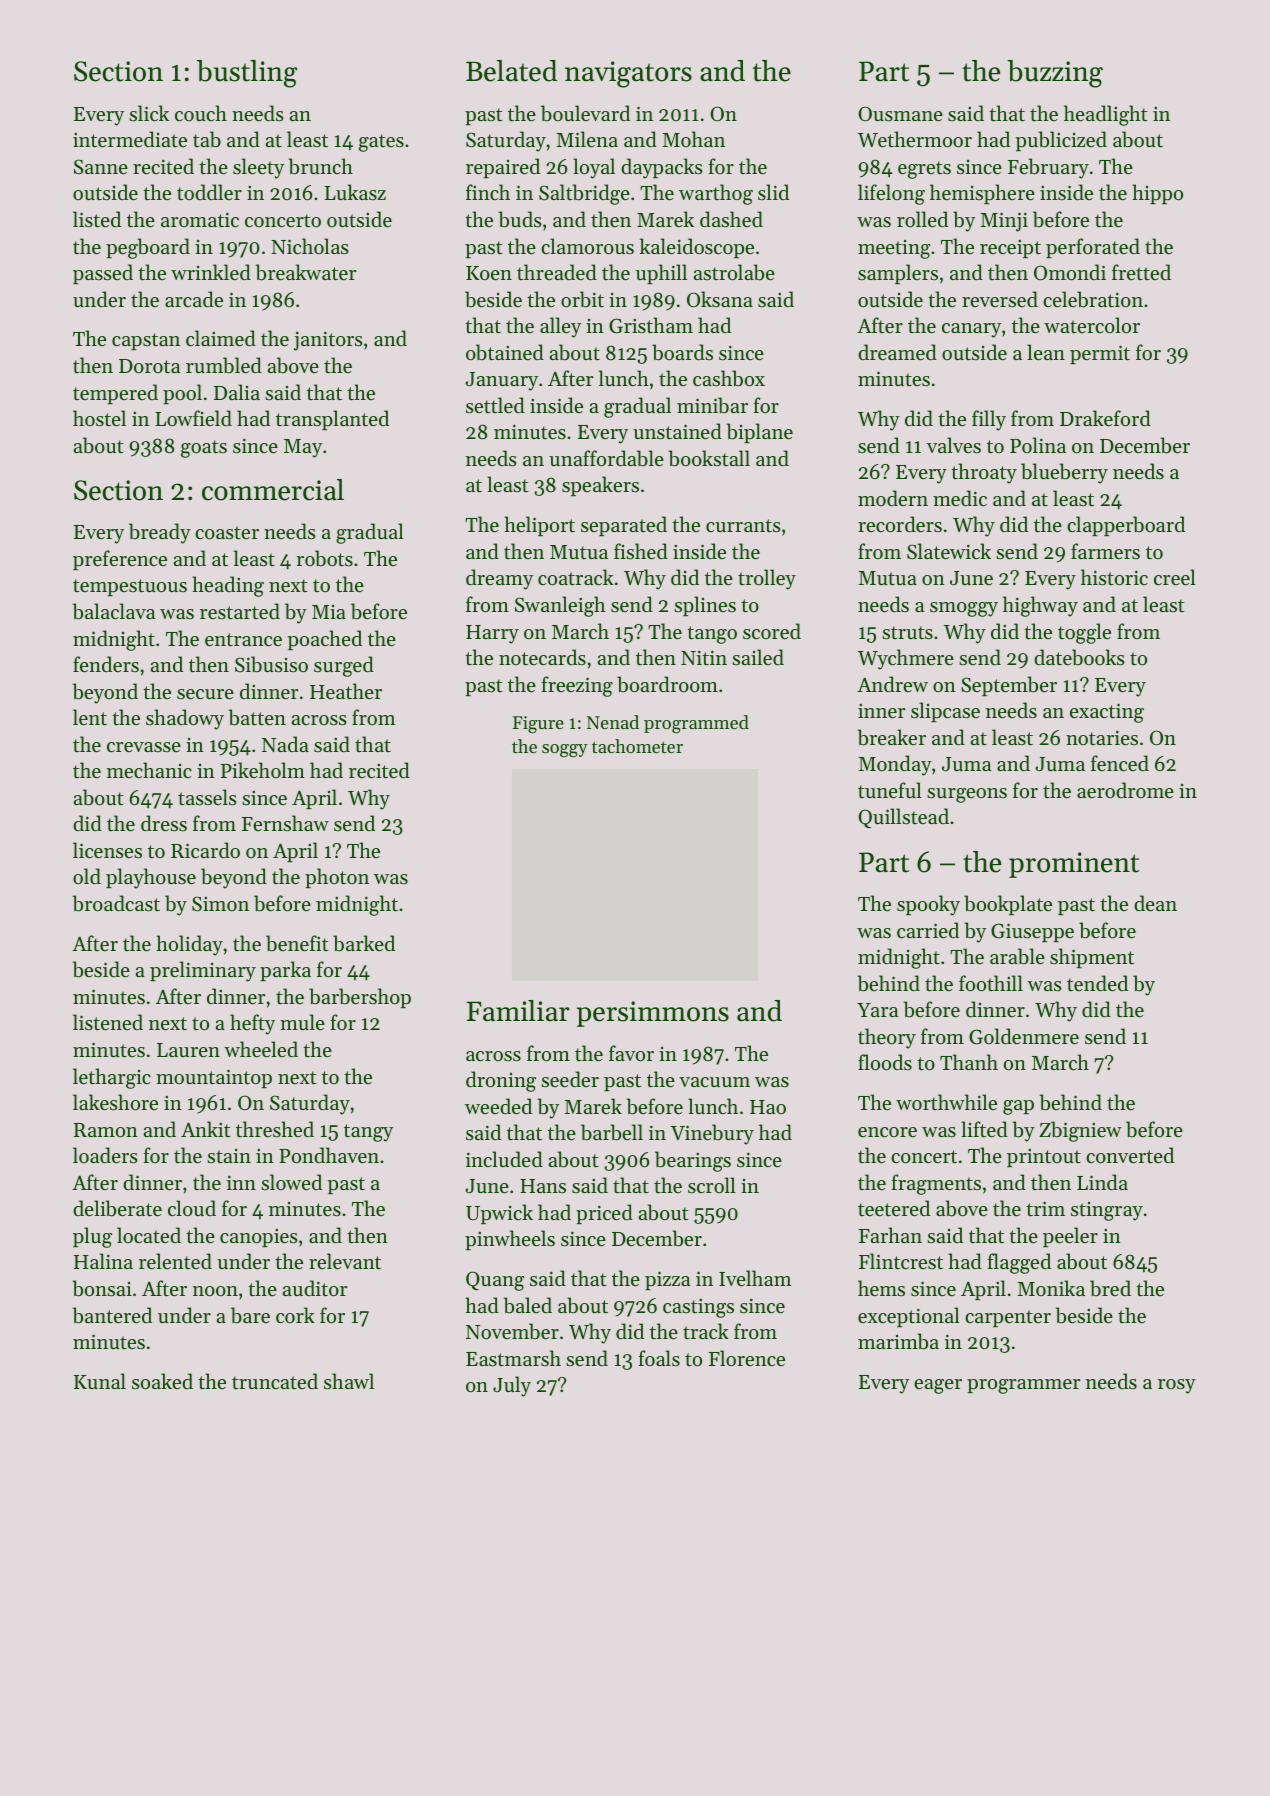 This document has width=1270, height=1796. Describe the element at coordinates (898, 274) in the document. I see `samplers` at that location.
